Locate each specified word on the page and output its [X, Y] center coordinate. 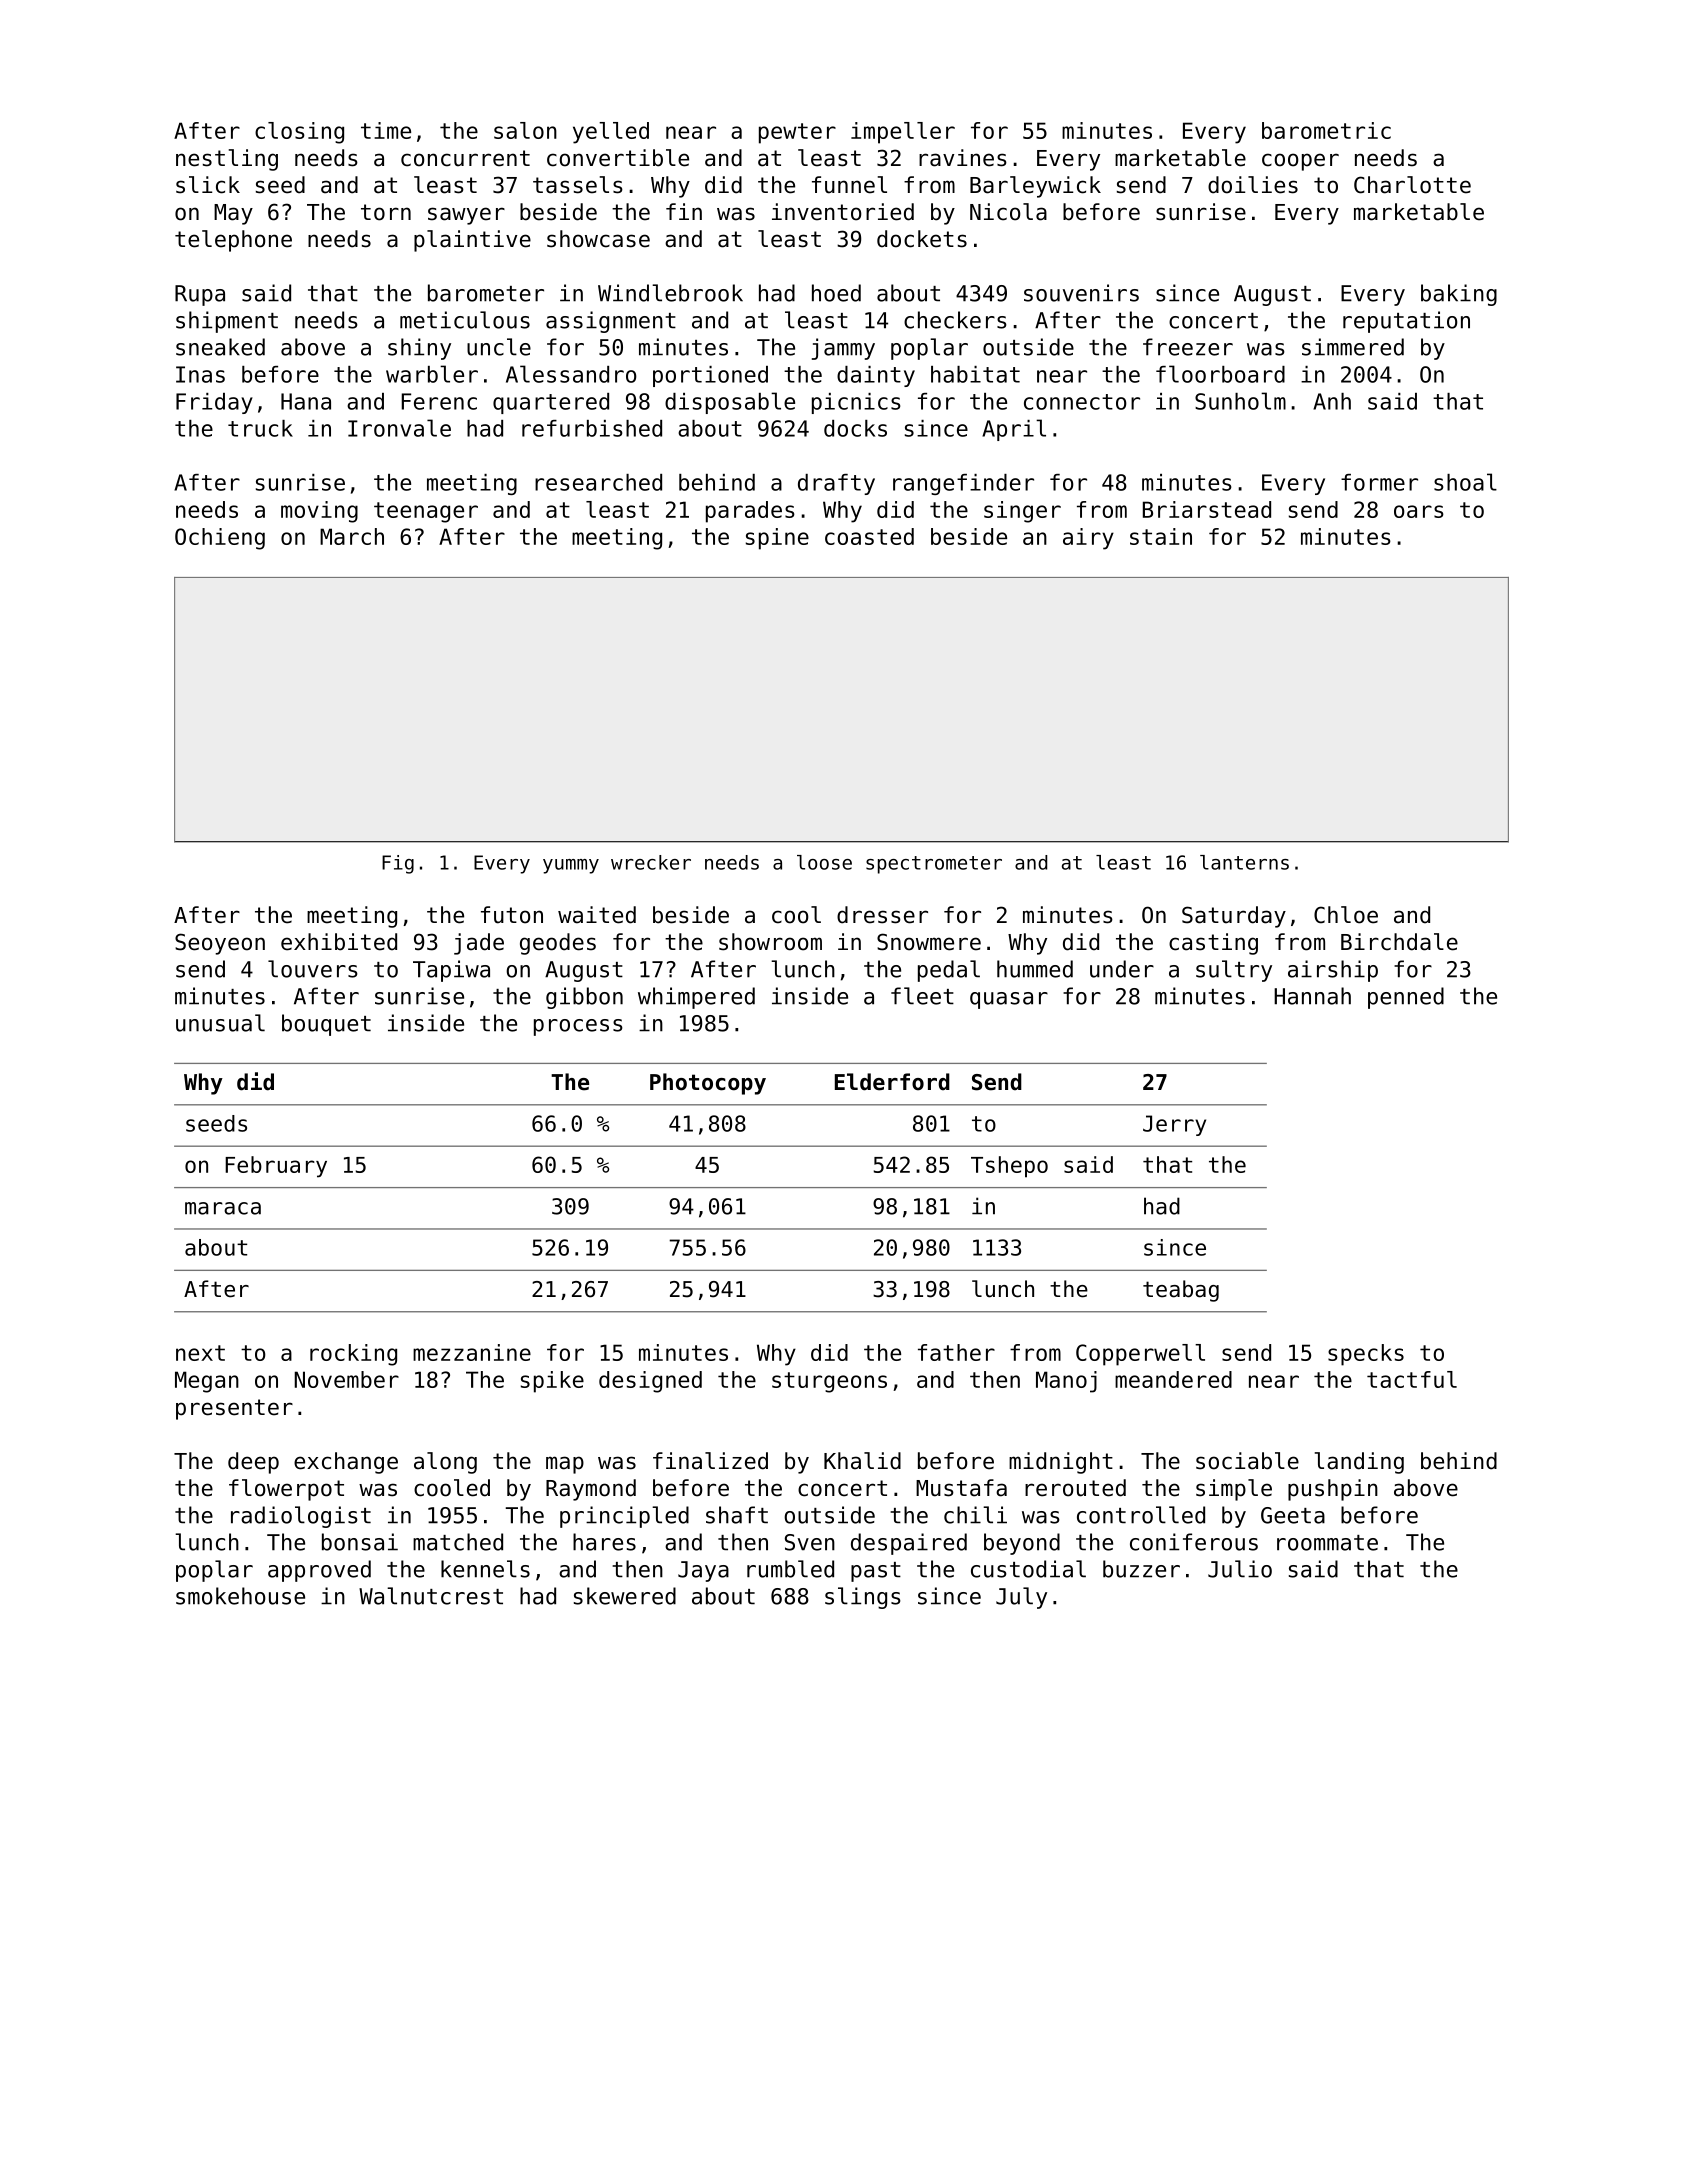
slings [863, 1598]
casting [1213, 944]
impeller [903, 133]
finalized [710, 1461]
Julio [1240, 1569]
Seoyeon [220, 944]
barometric [1326, 130]
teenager [426, 512]
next [200, 1353]
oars [1419, 511]
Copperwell [1140, 1355]
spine [777, 539]
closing [299, 133]
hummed [1035, 969]
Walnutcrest [431, 1596]
